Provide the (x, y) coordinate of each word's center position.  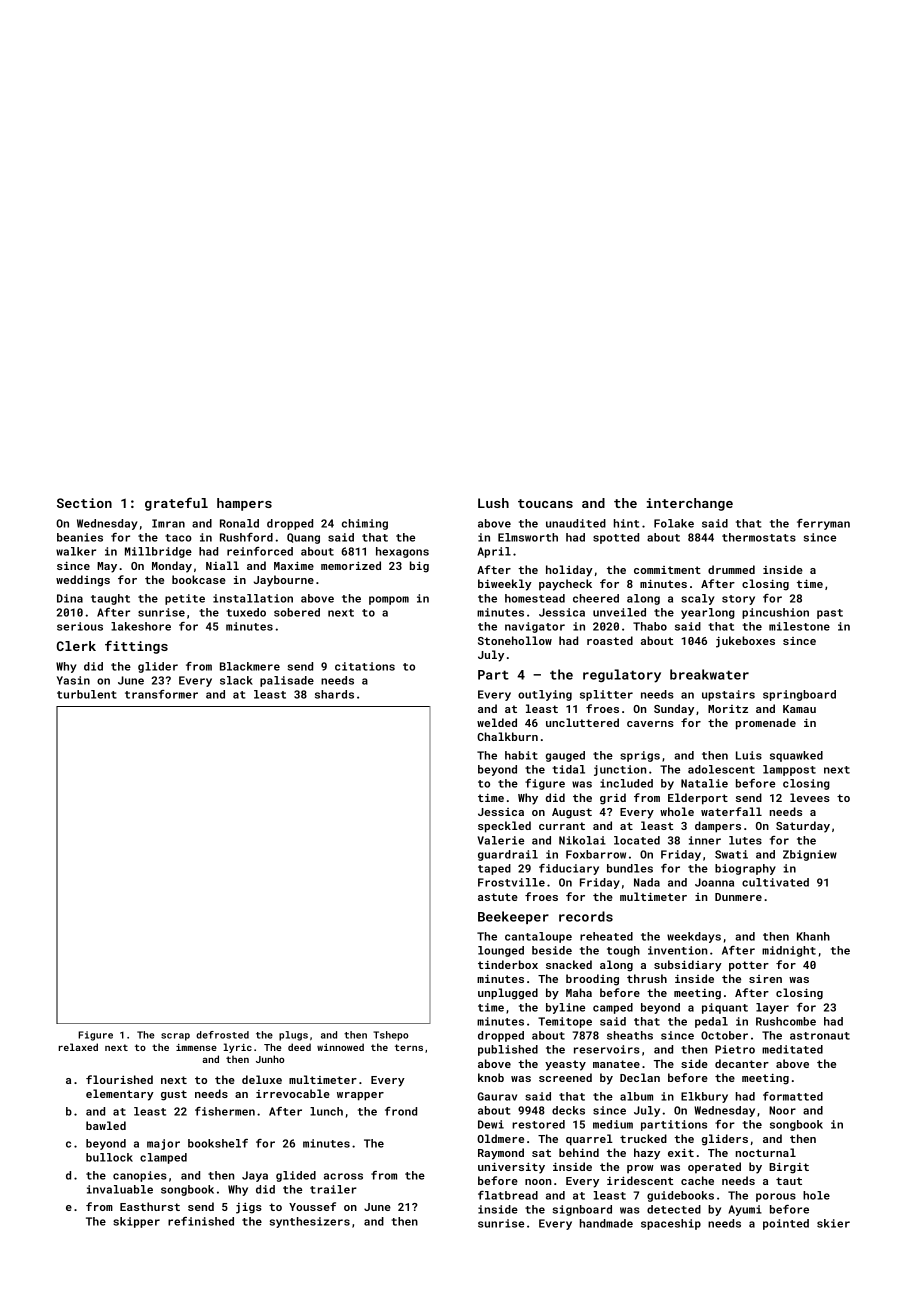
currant (562, 826)
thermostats (759, 537)
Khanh (813, 936)
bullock (109, 1157)
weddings (83, 581)
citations (365, 666)
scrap (175, 1037)
